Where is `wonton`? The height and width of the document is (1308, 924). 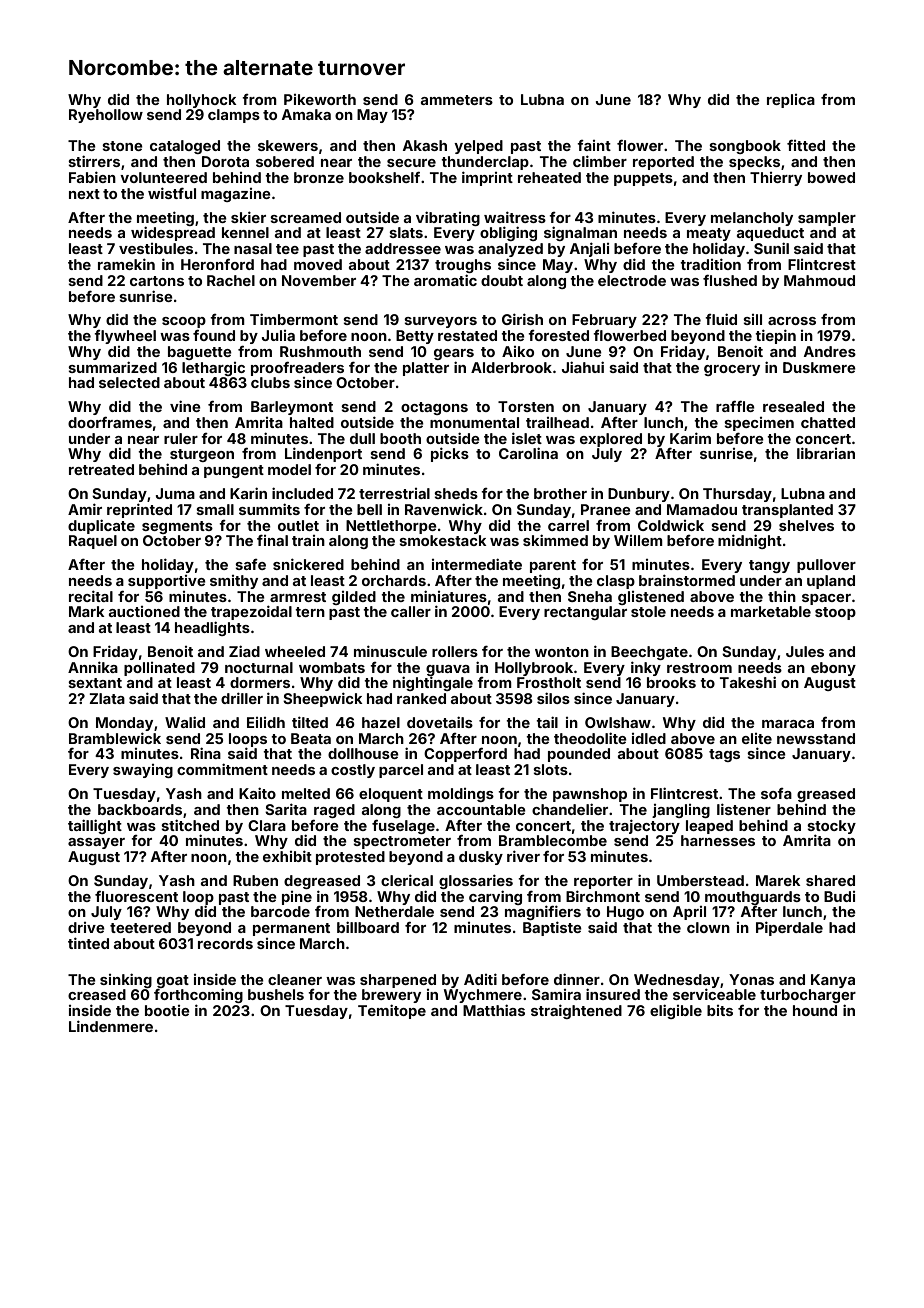 wonton is located at coordinates (562, 652).
